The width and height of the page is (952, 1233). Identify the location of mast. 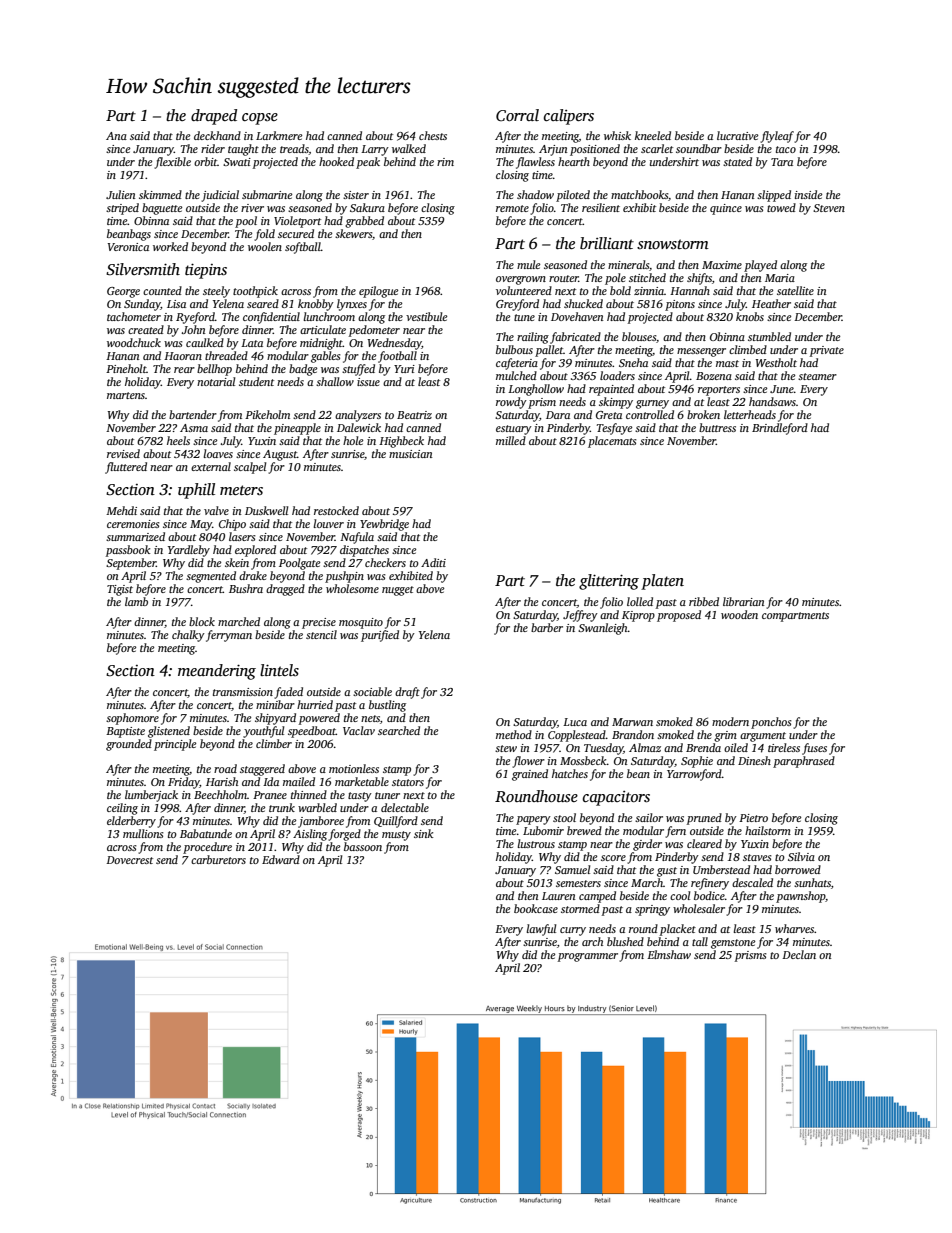
(727, 363).
